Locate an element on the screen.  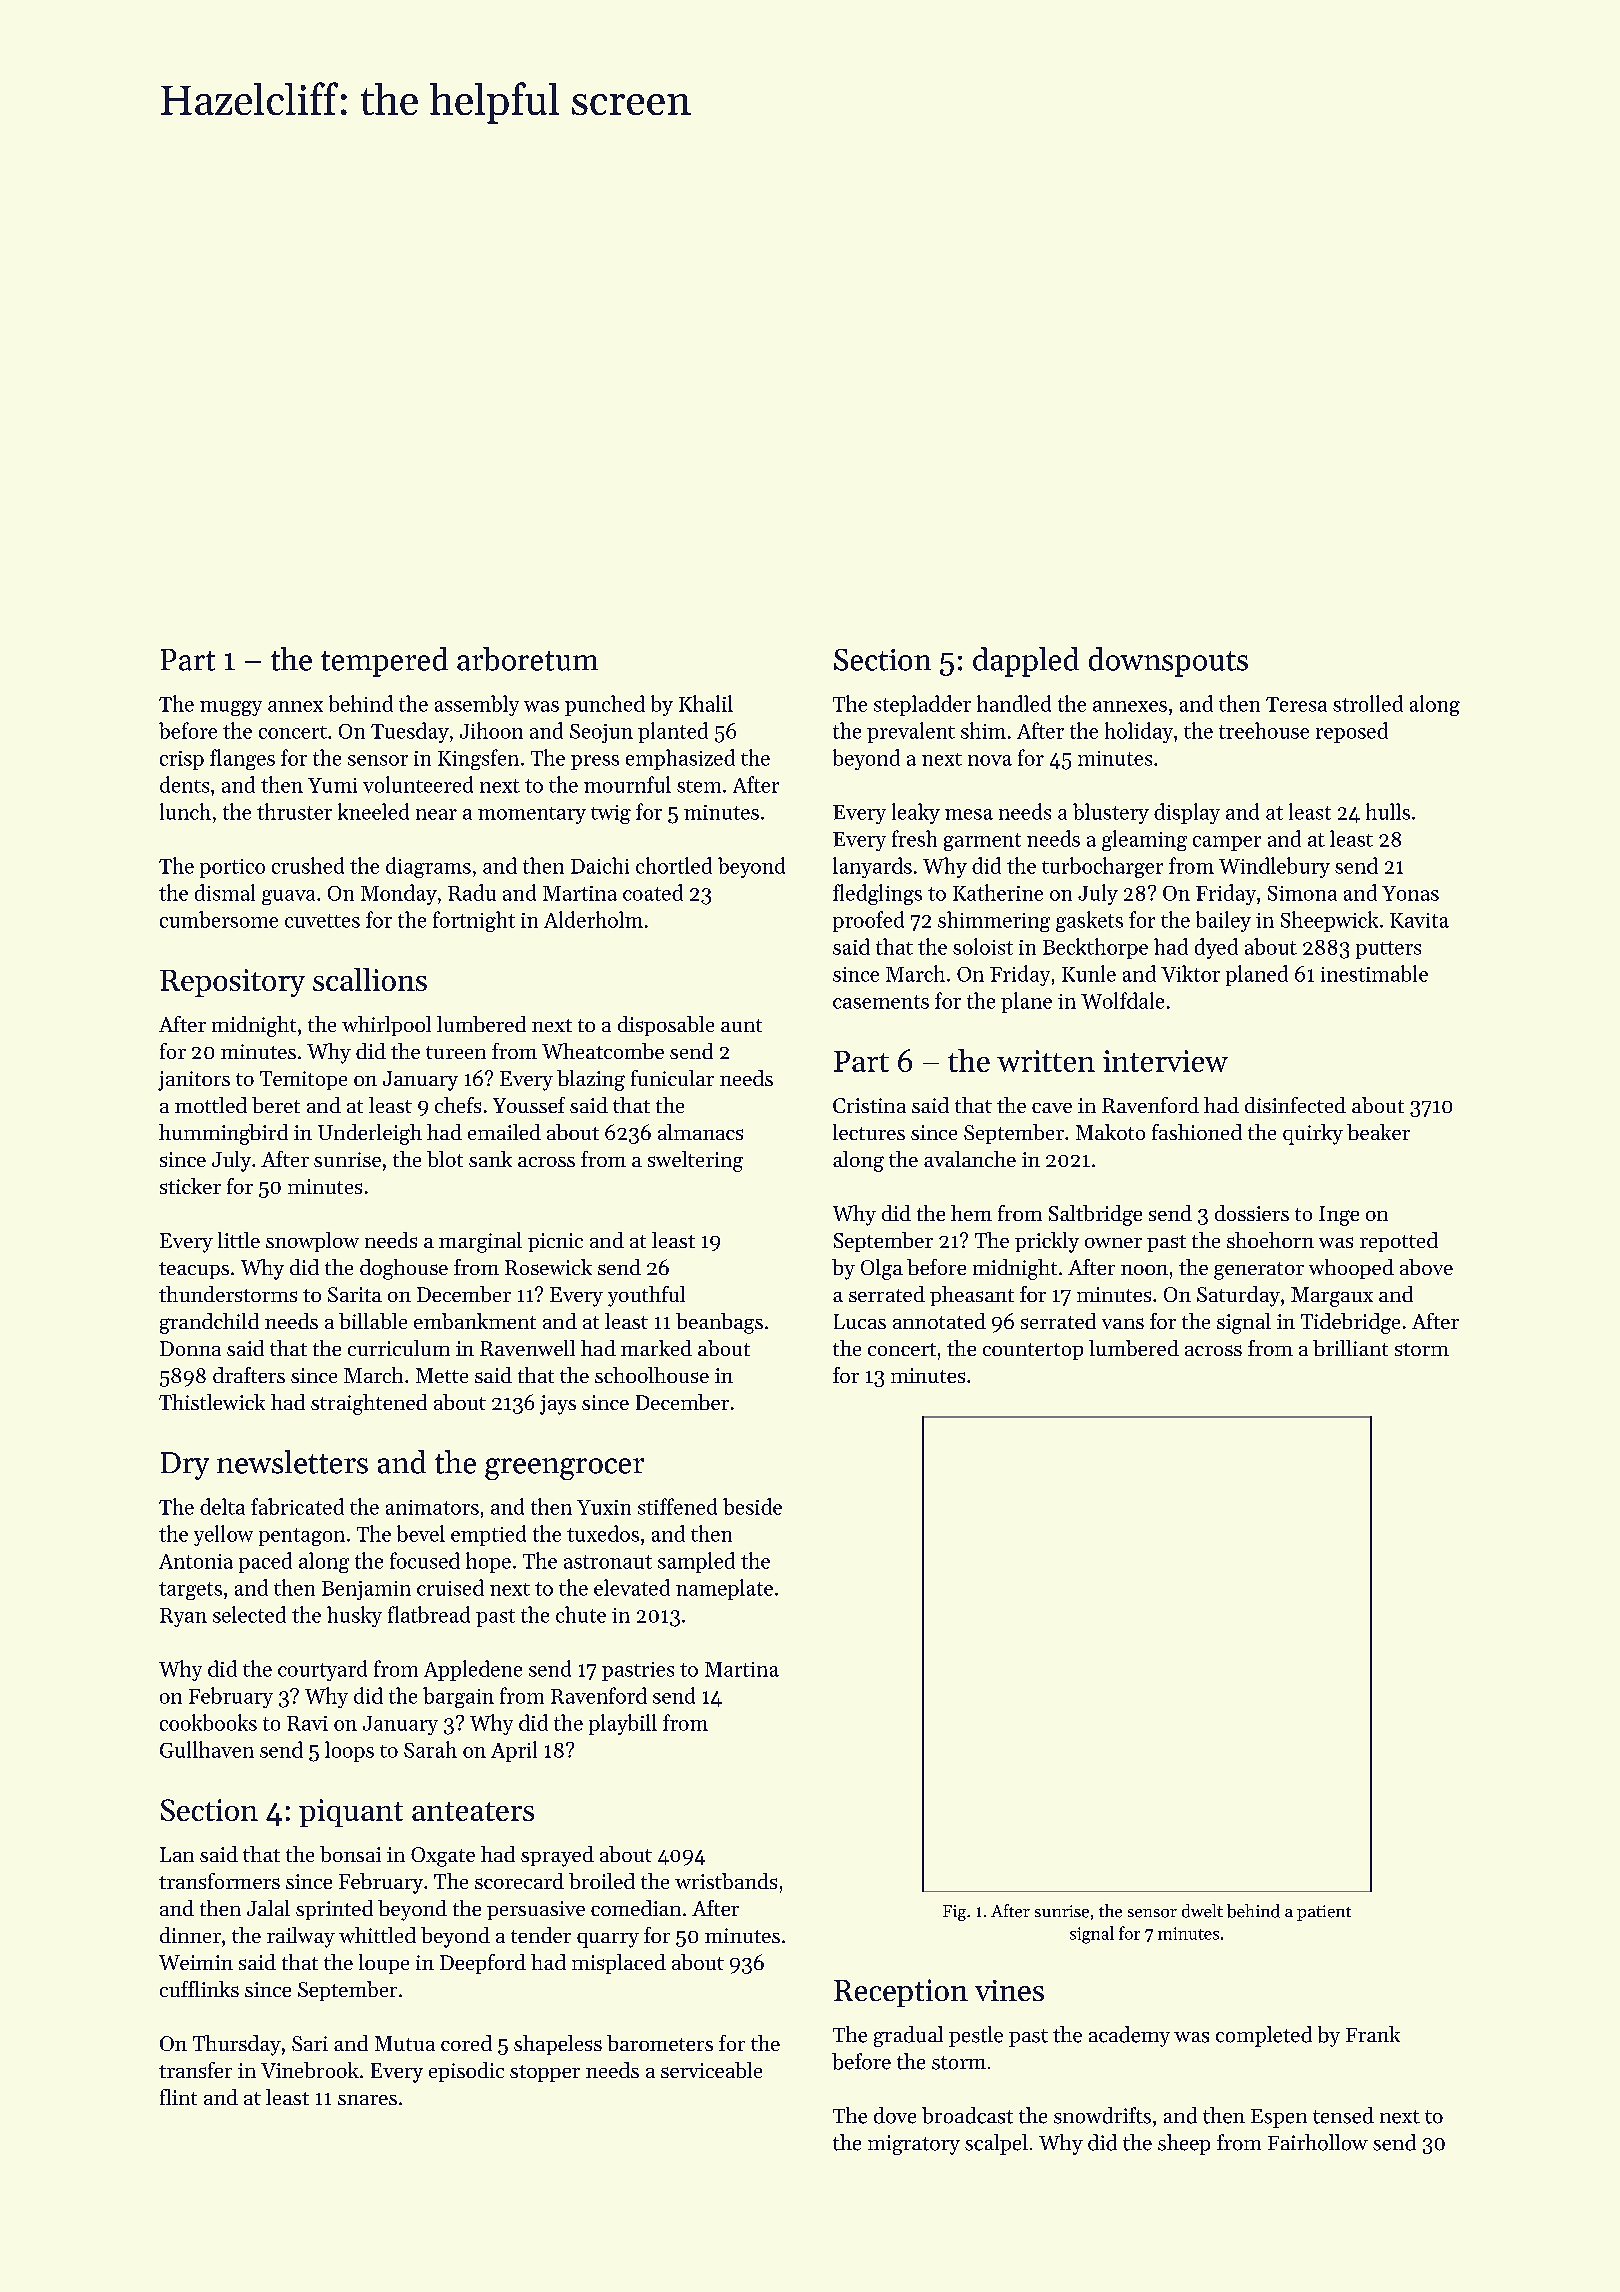
arboretum is located at coordinates (527, 659).
